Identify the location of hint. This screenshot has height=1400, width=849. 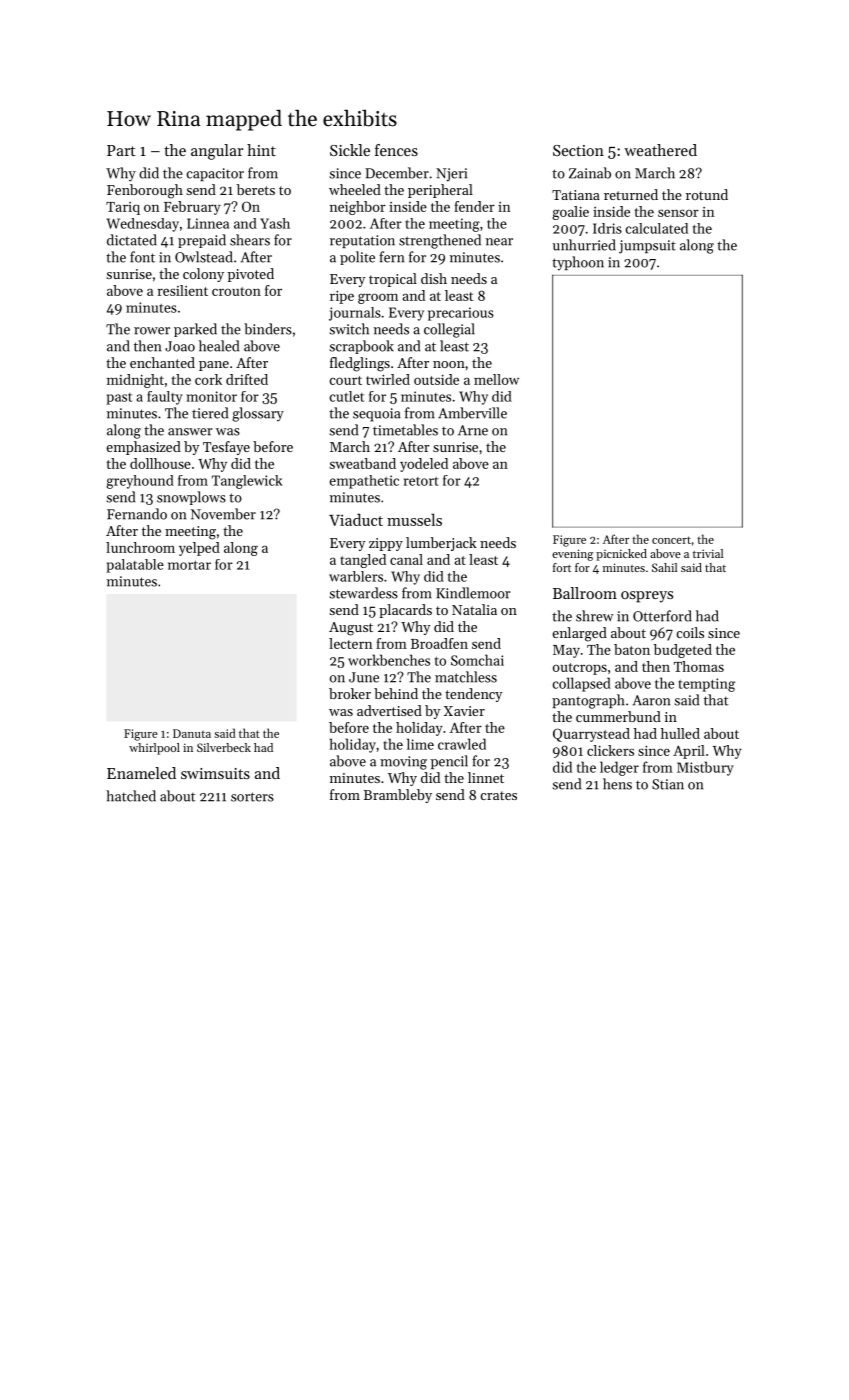
(261, 150).
